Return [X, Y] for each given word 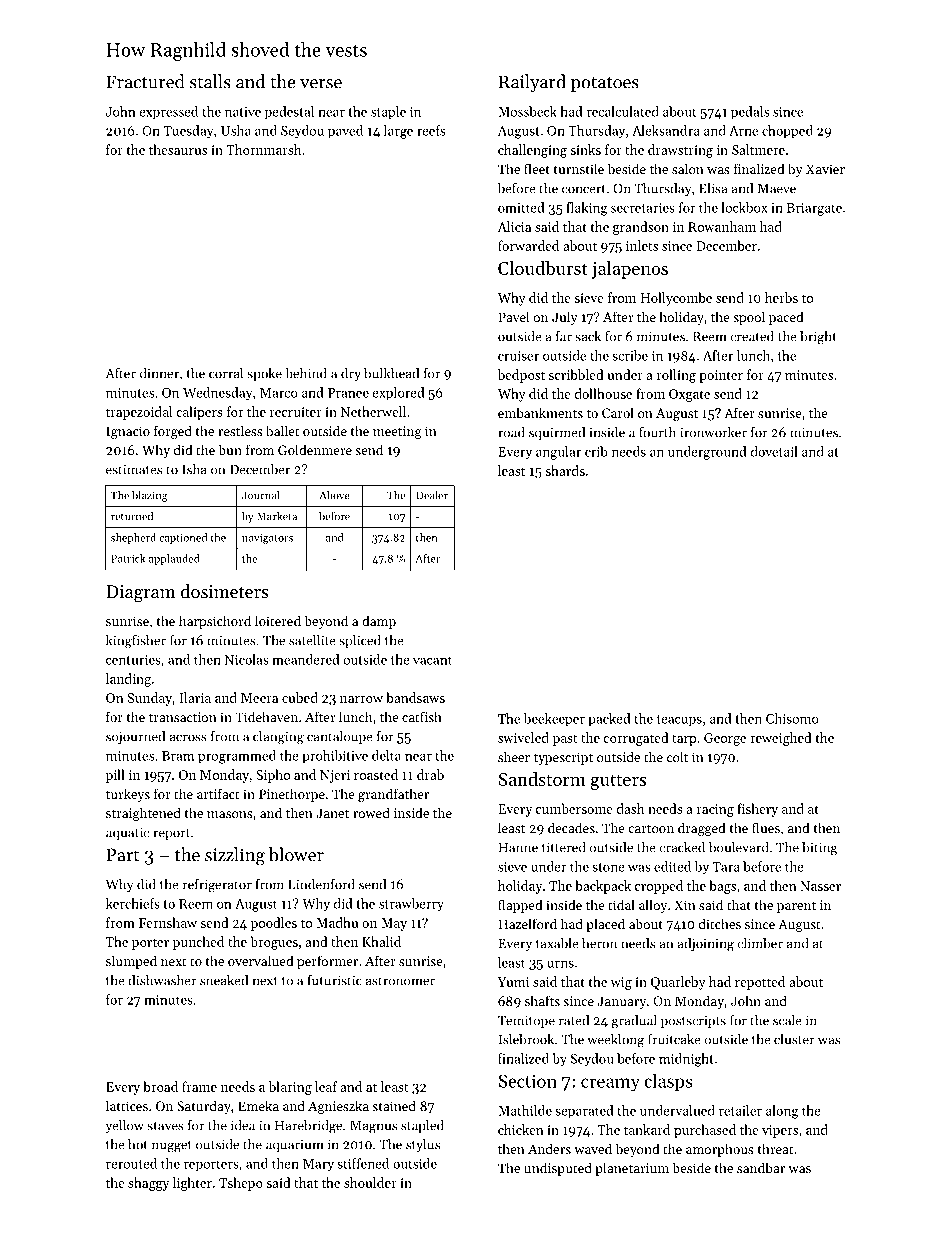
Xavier [825, 169]
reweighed [781, 739]
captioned [183, 538]
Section [528, 1081]
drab [430, 774]
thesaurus [178, 149]
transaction [183, 717]
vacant [432, 660]
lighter [192, 1184]
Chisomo [792, 718]
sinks [585, 149]
